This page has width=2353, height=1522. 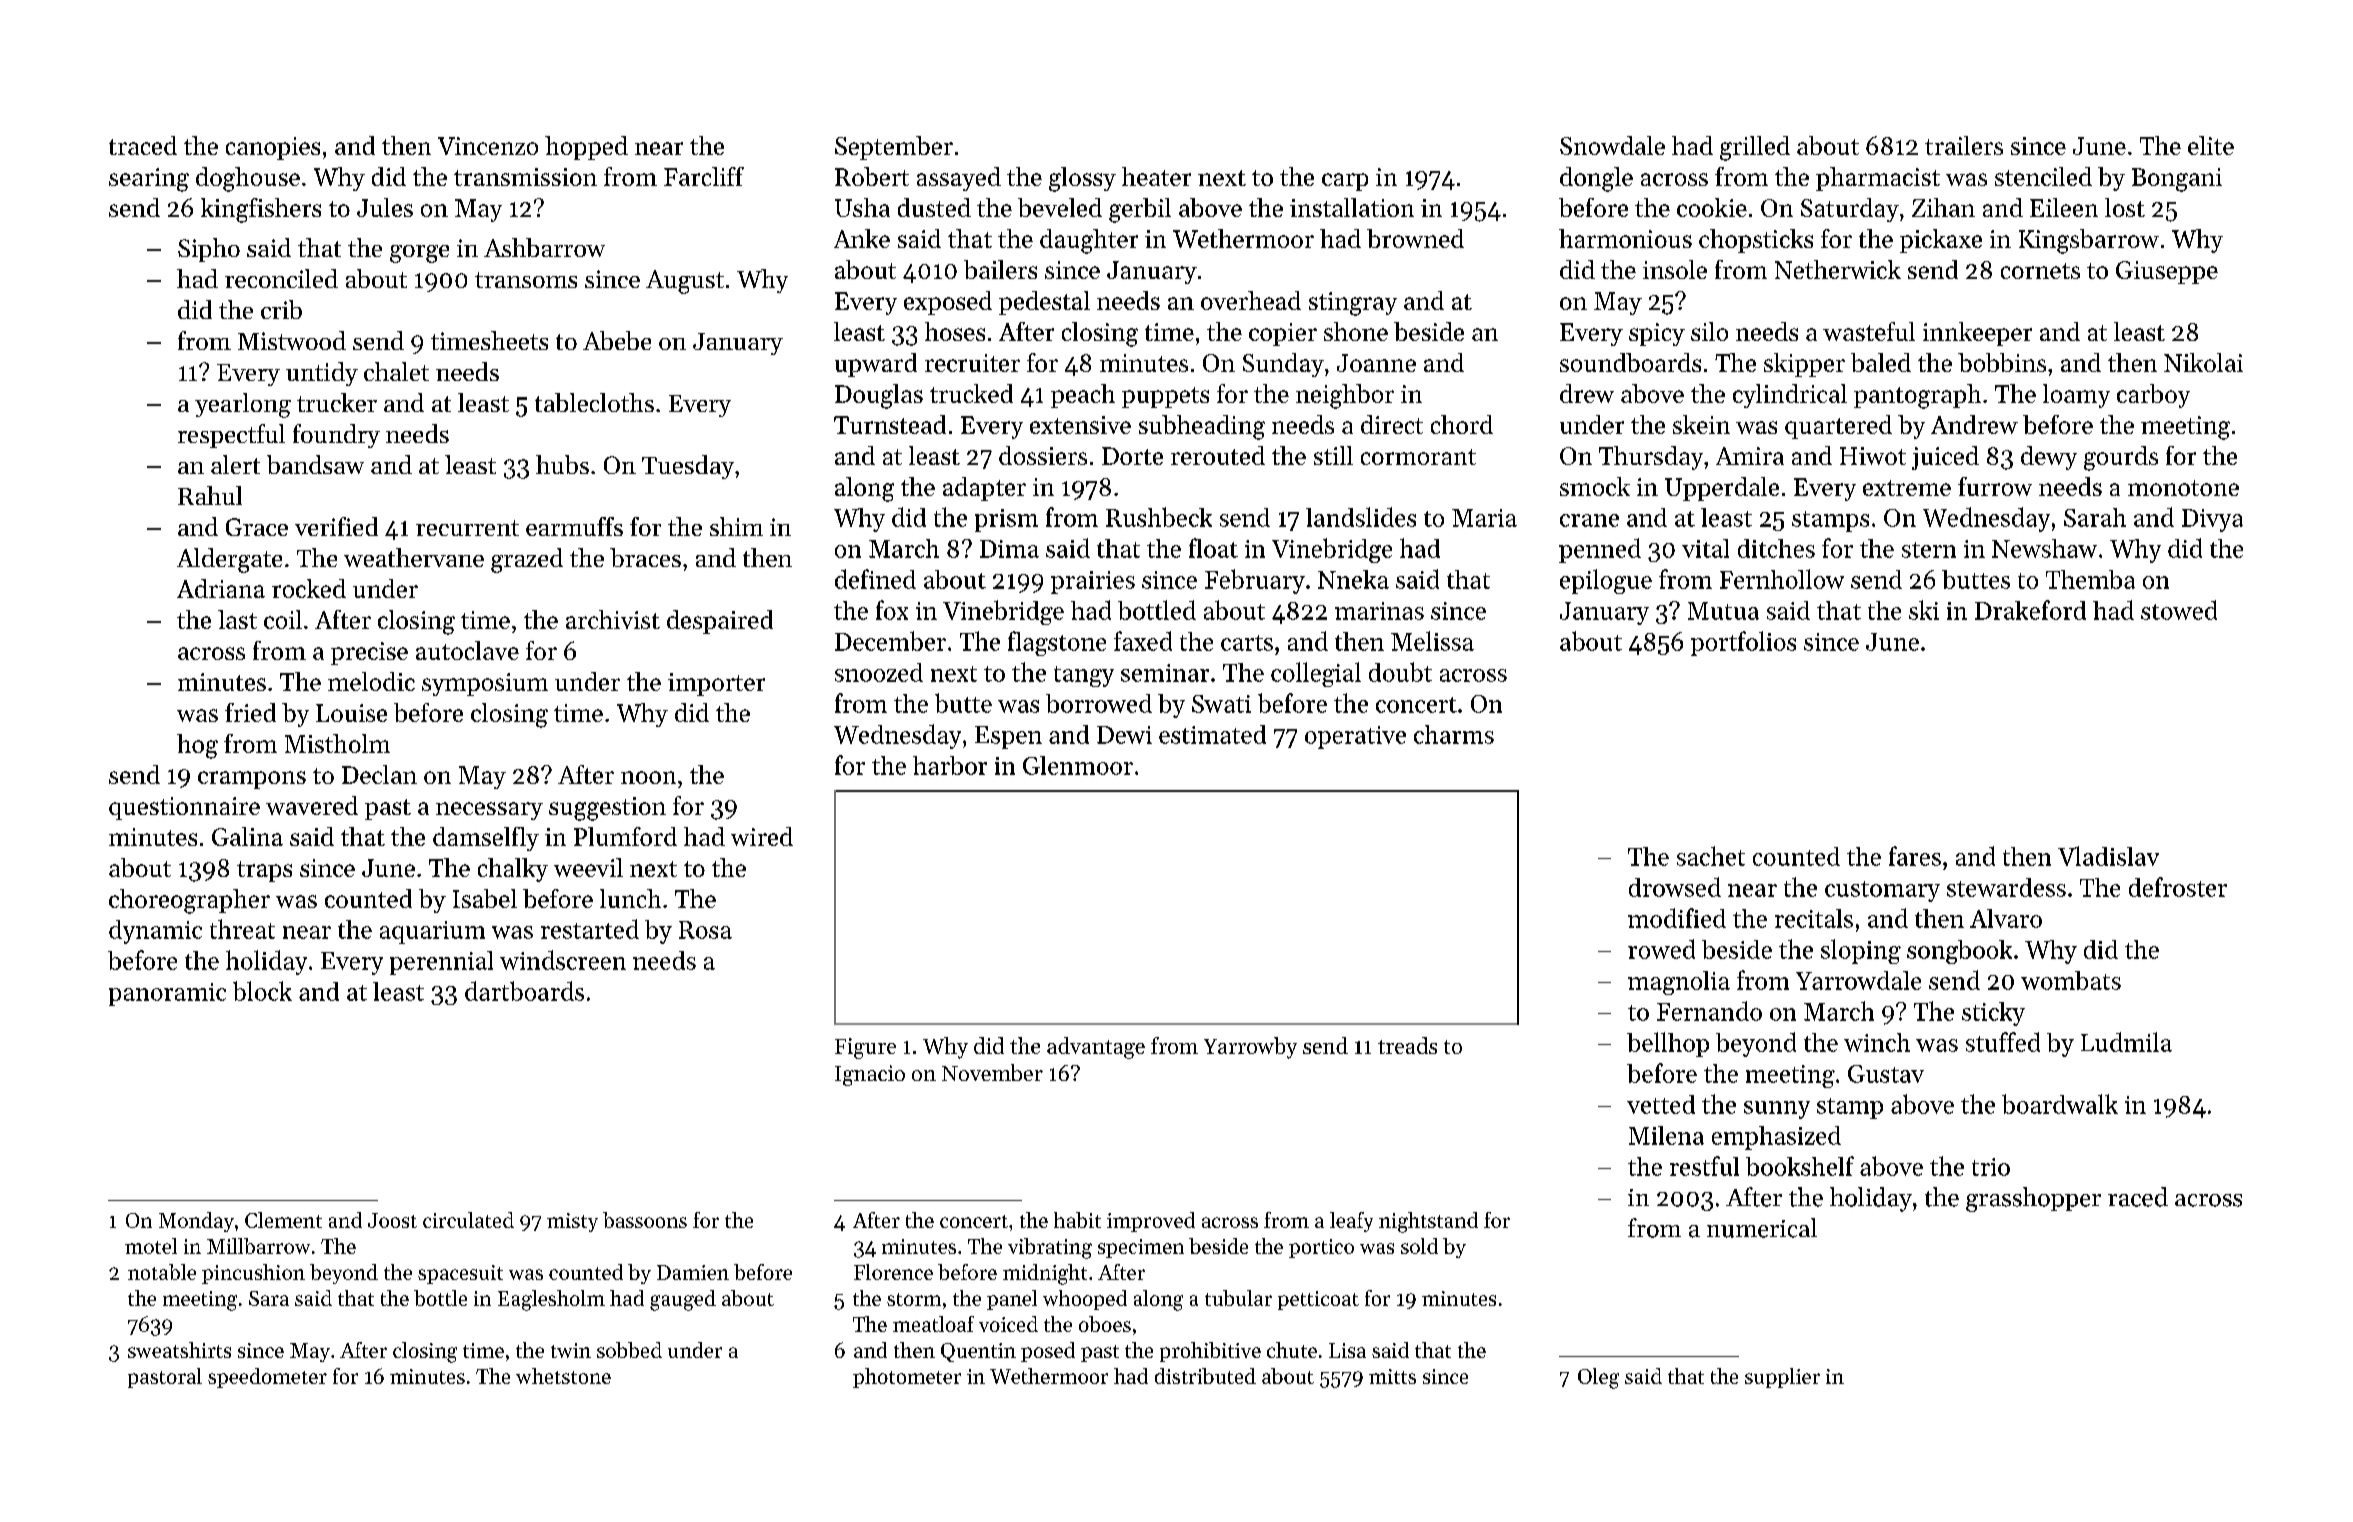 I want to click on Glenmoor, so click(x=1078, y=765).
